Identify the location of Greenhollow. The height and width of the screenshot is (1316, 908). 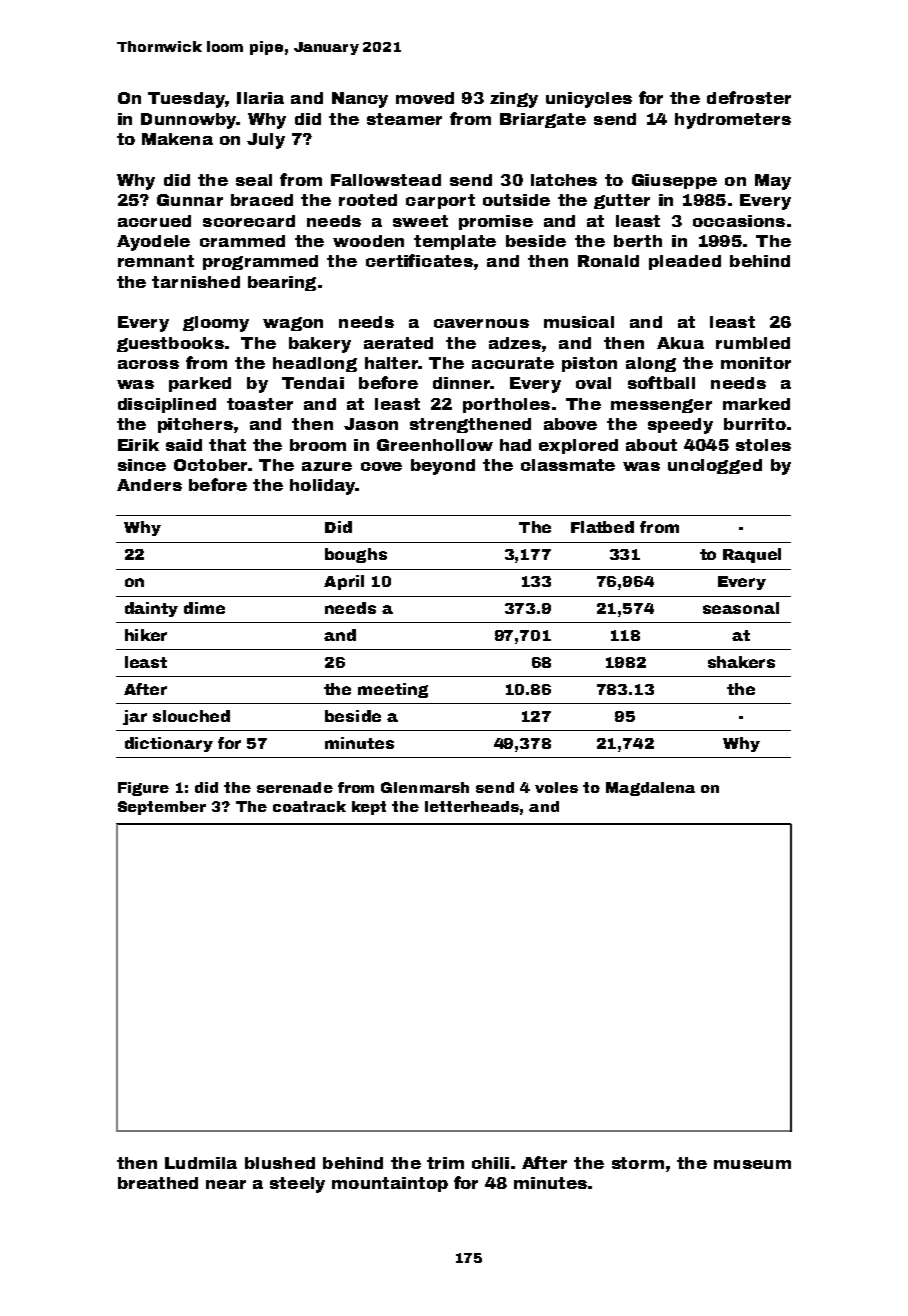
(435, 445).
